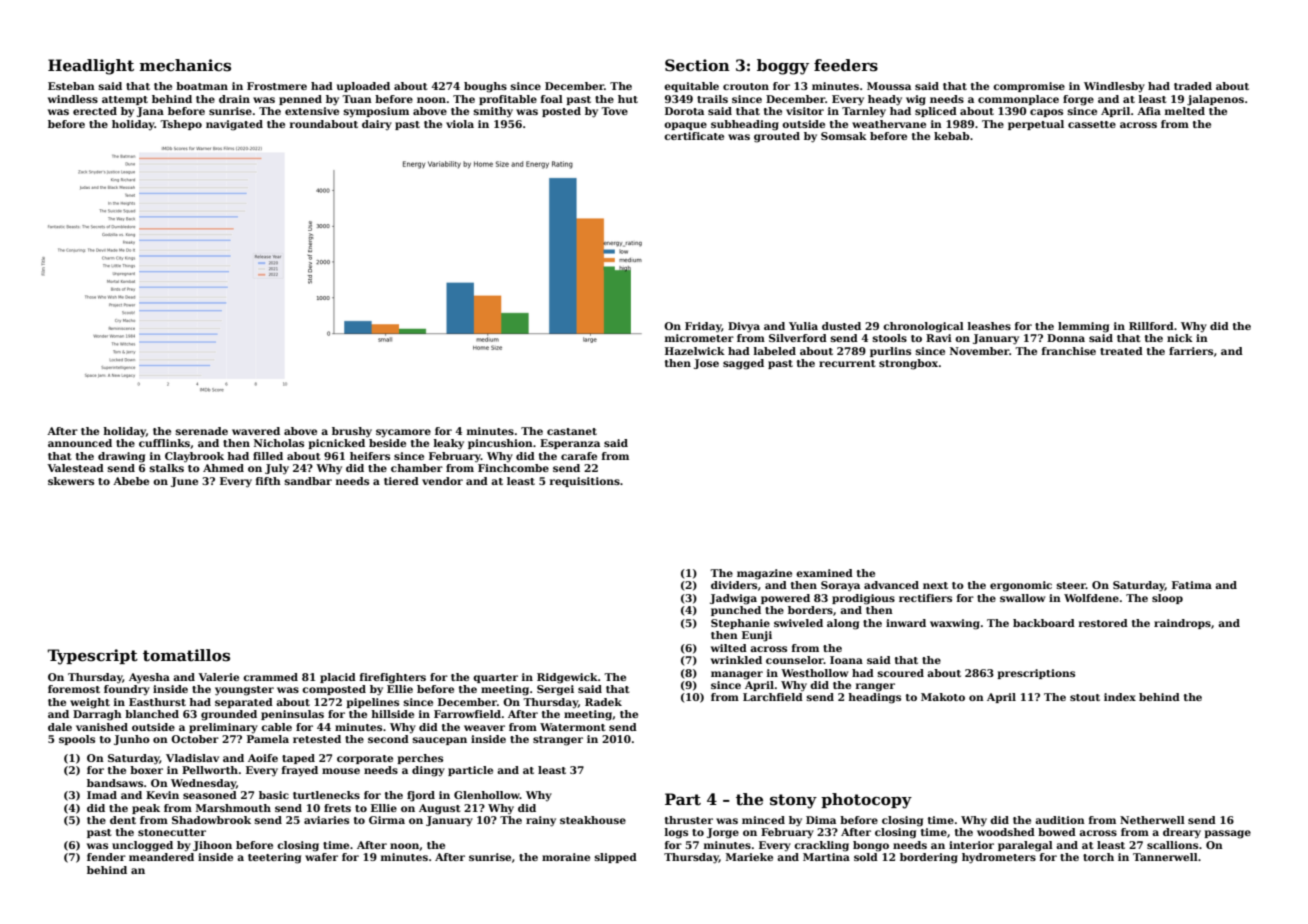 The image size is (1308, 924). I want to click on teetering, so click(274, 858).
